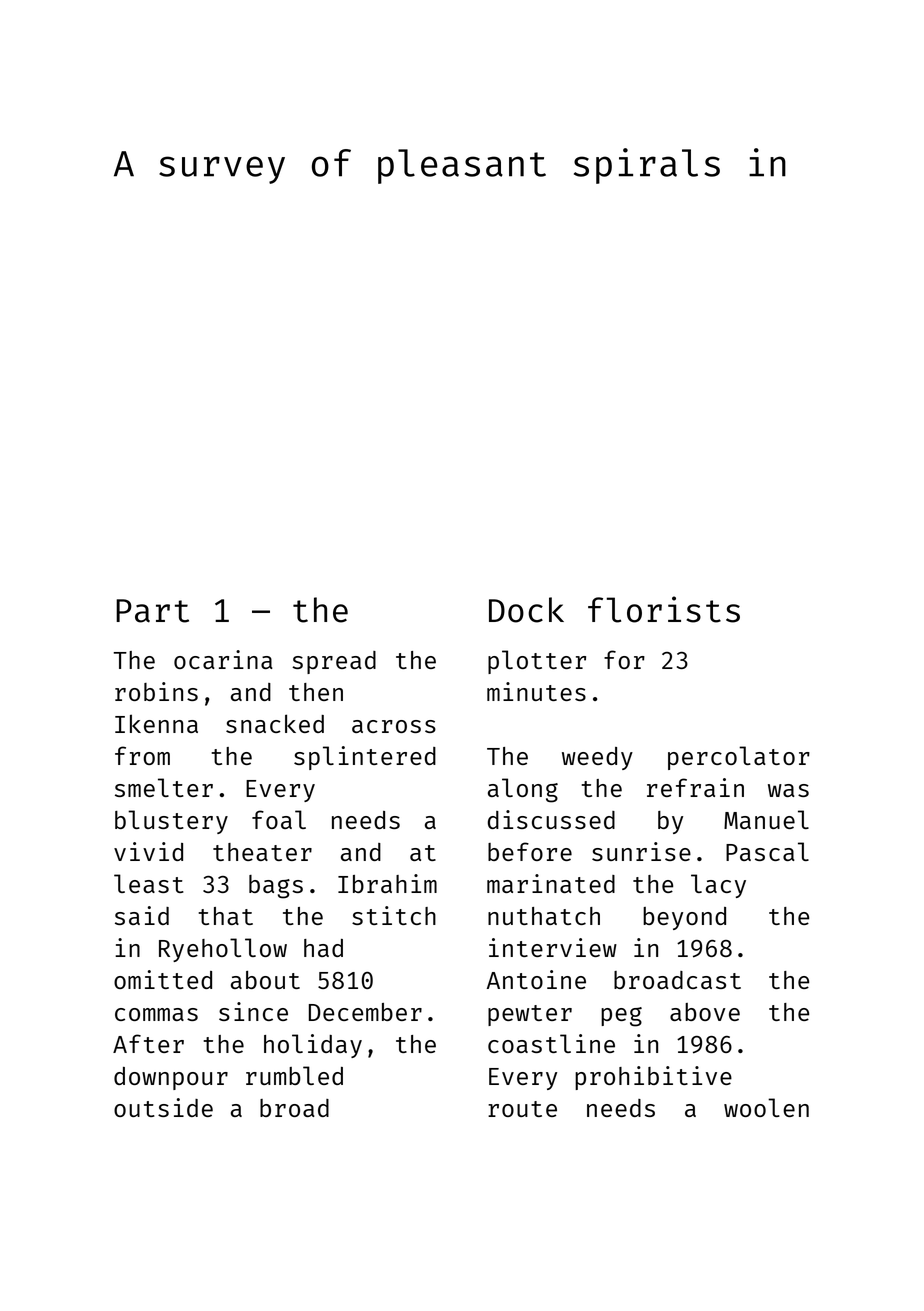 The width and height of the image is (924, 1311). I want to click on After, so click(148, 1043).
